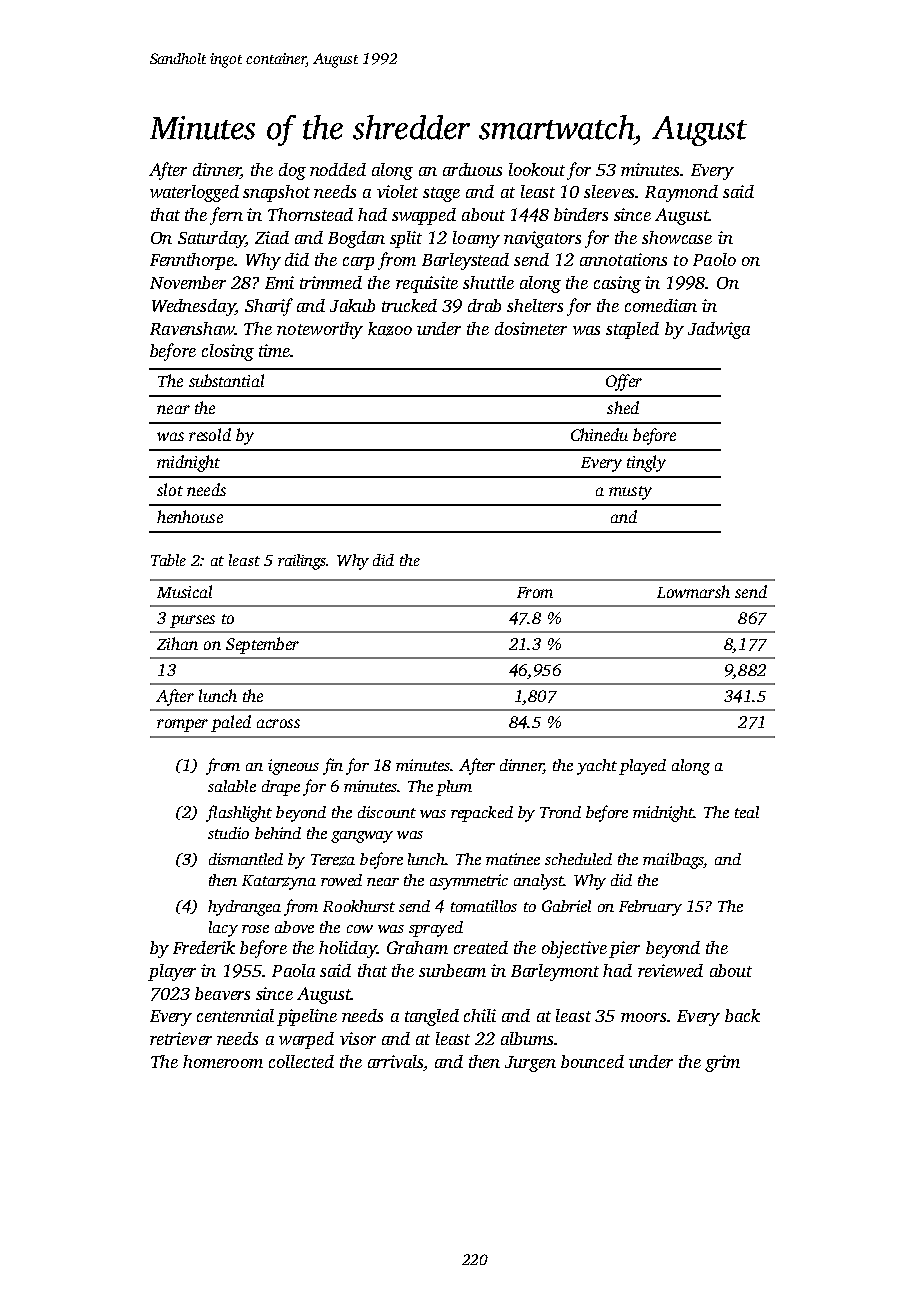  I want to click on tingly, so click(646, 463).
